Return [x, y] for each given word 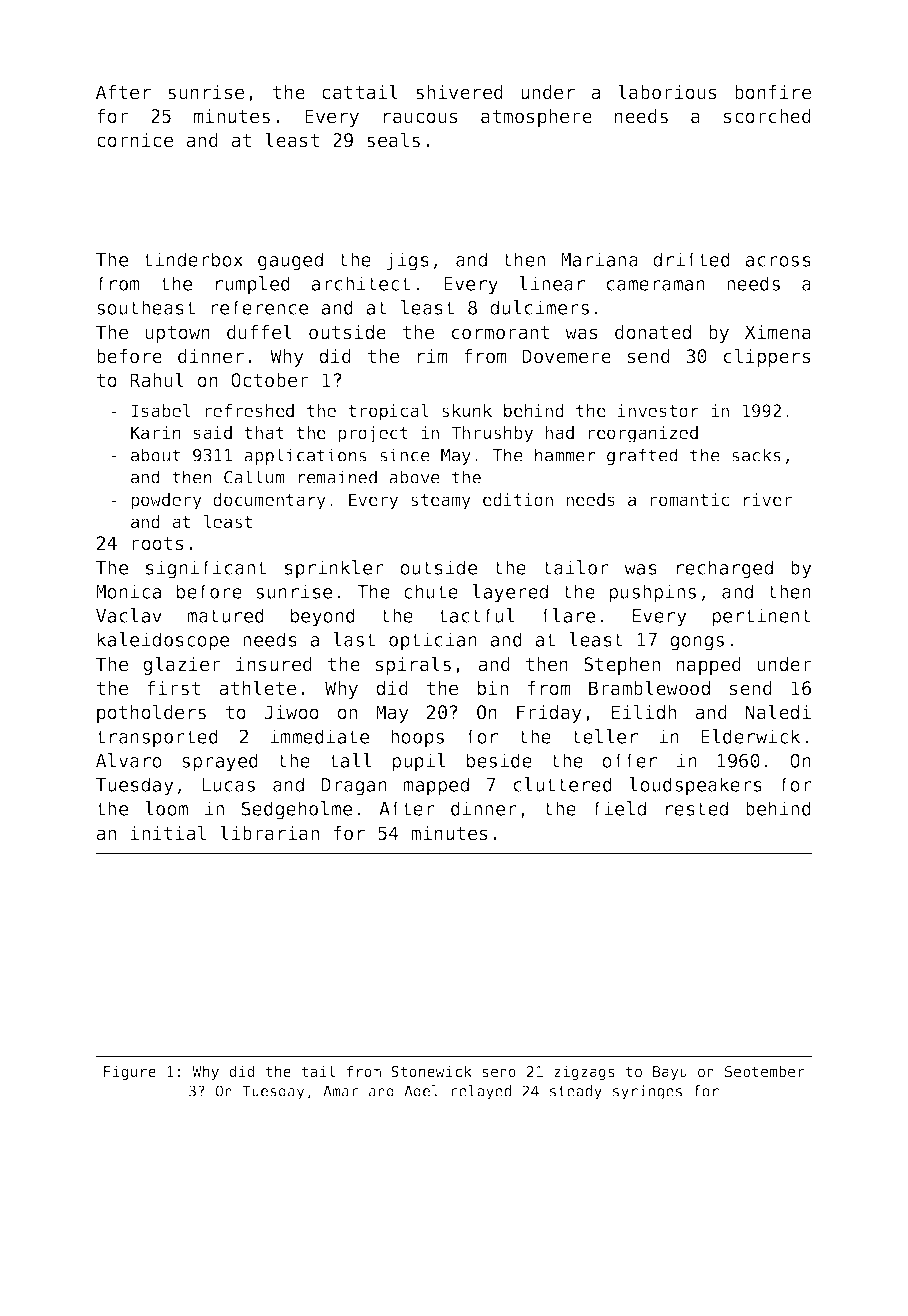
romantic [689, 499]
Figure [130, 1072]
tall [350, 760]
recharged [725, 569]
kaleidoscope [163, 641]
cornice [135, 140]
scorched [767, 116]
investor [658, 410]
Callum [254, 477]
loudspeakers [695, 786]
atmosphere [536, 118]
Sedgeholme [297, 810]
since [405, 455]
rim [433, 356]
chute [431, 591]
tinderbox [193, 259]
